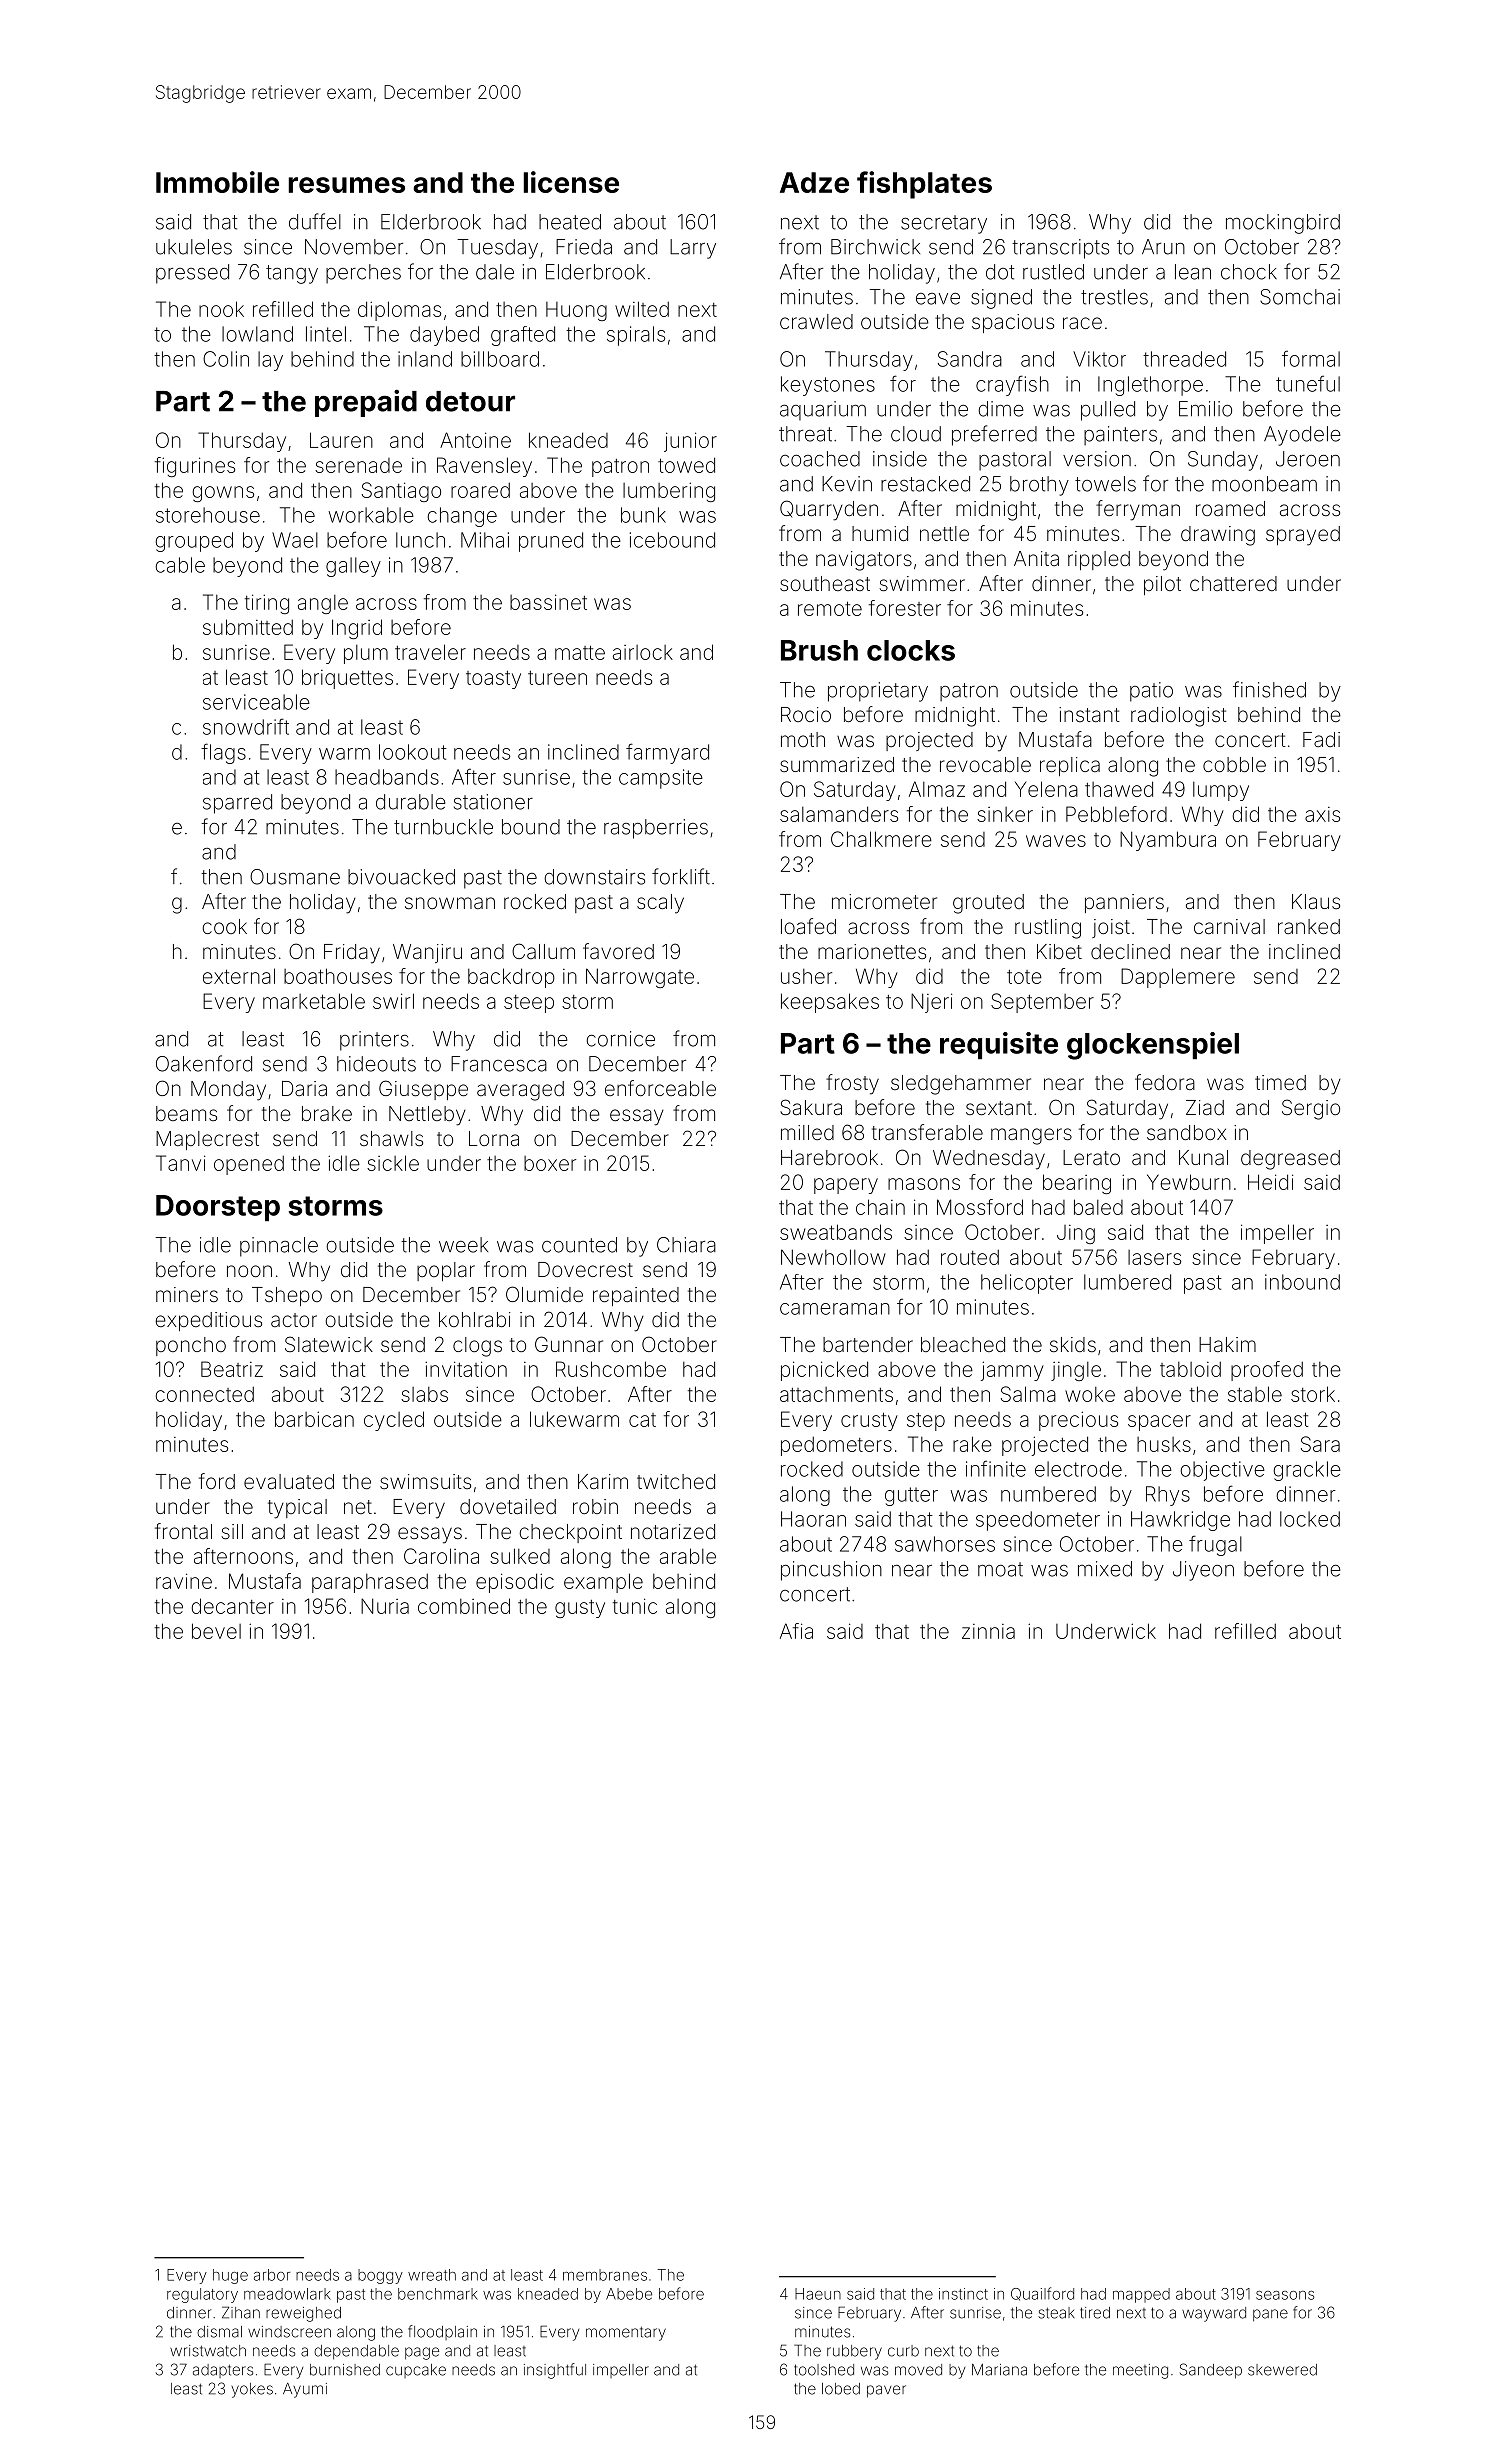  I want to click on skewered, so click(1282, 2370).
